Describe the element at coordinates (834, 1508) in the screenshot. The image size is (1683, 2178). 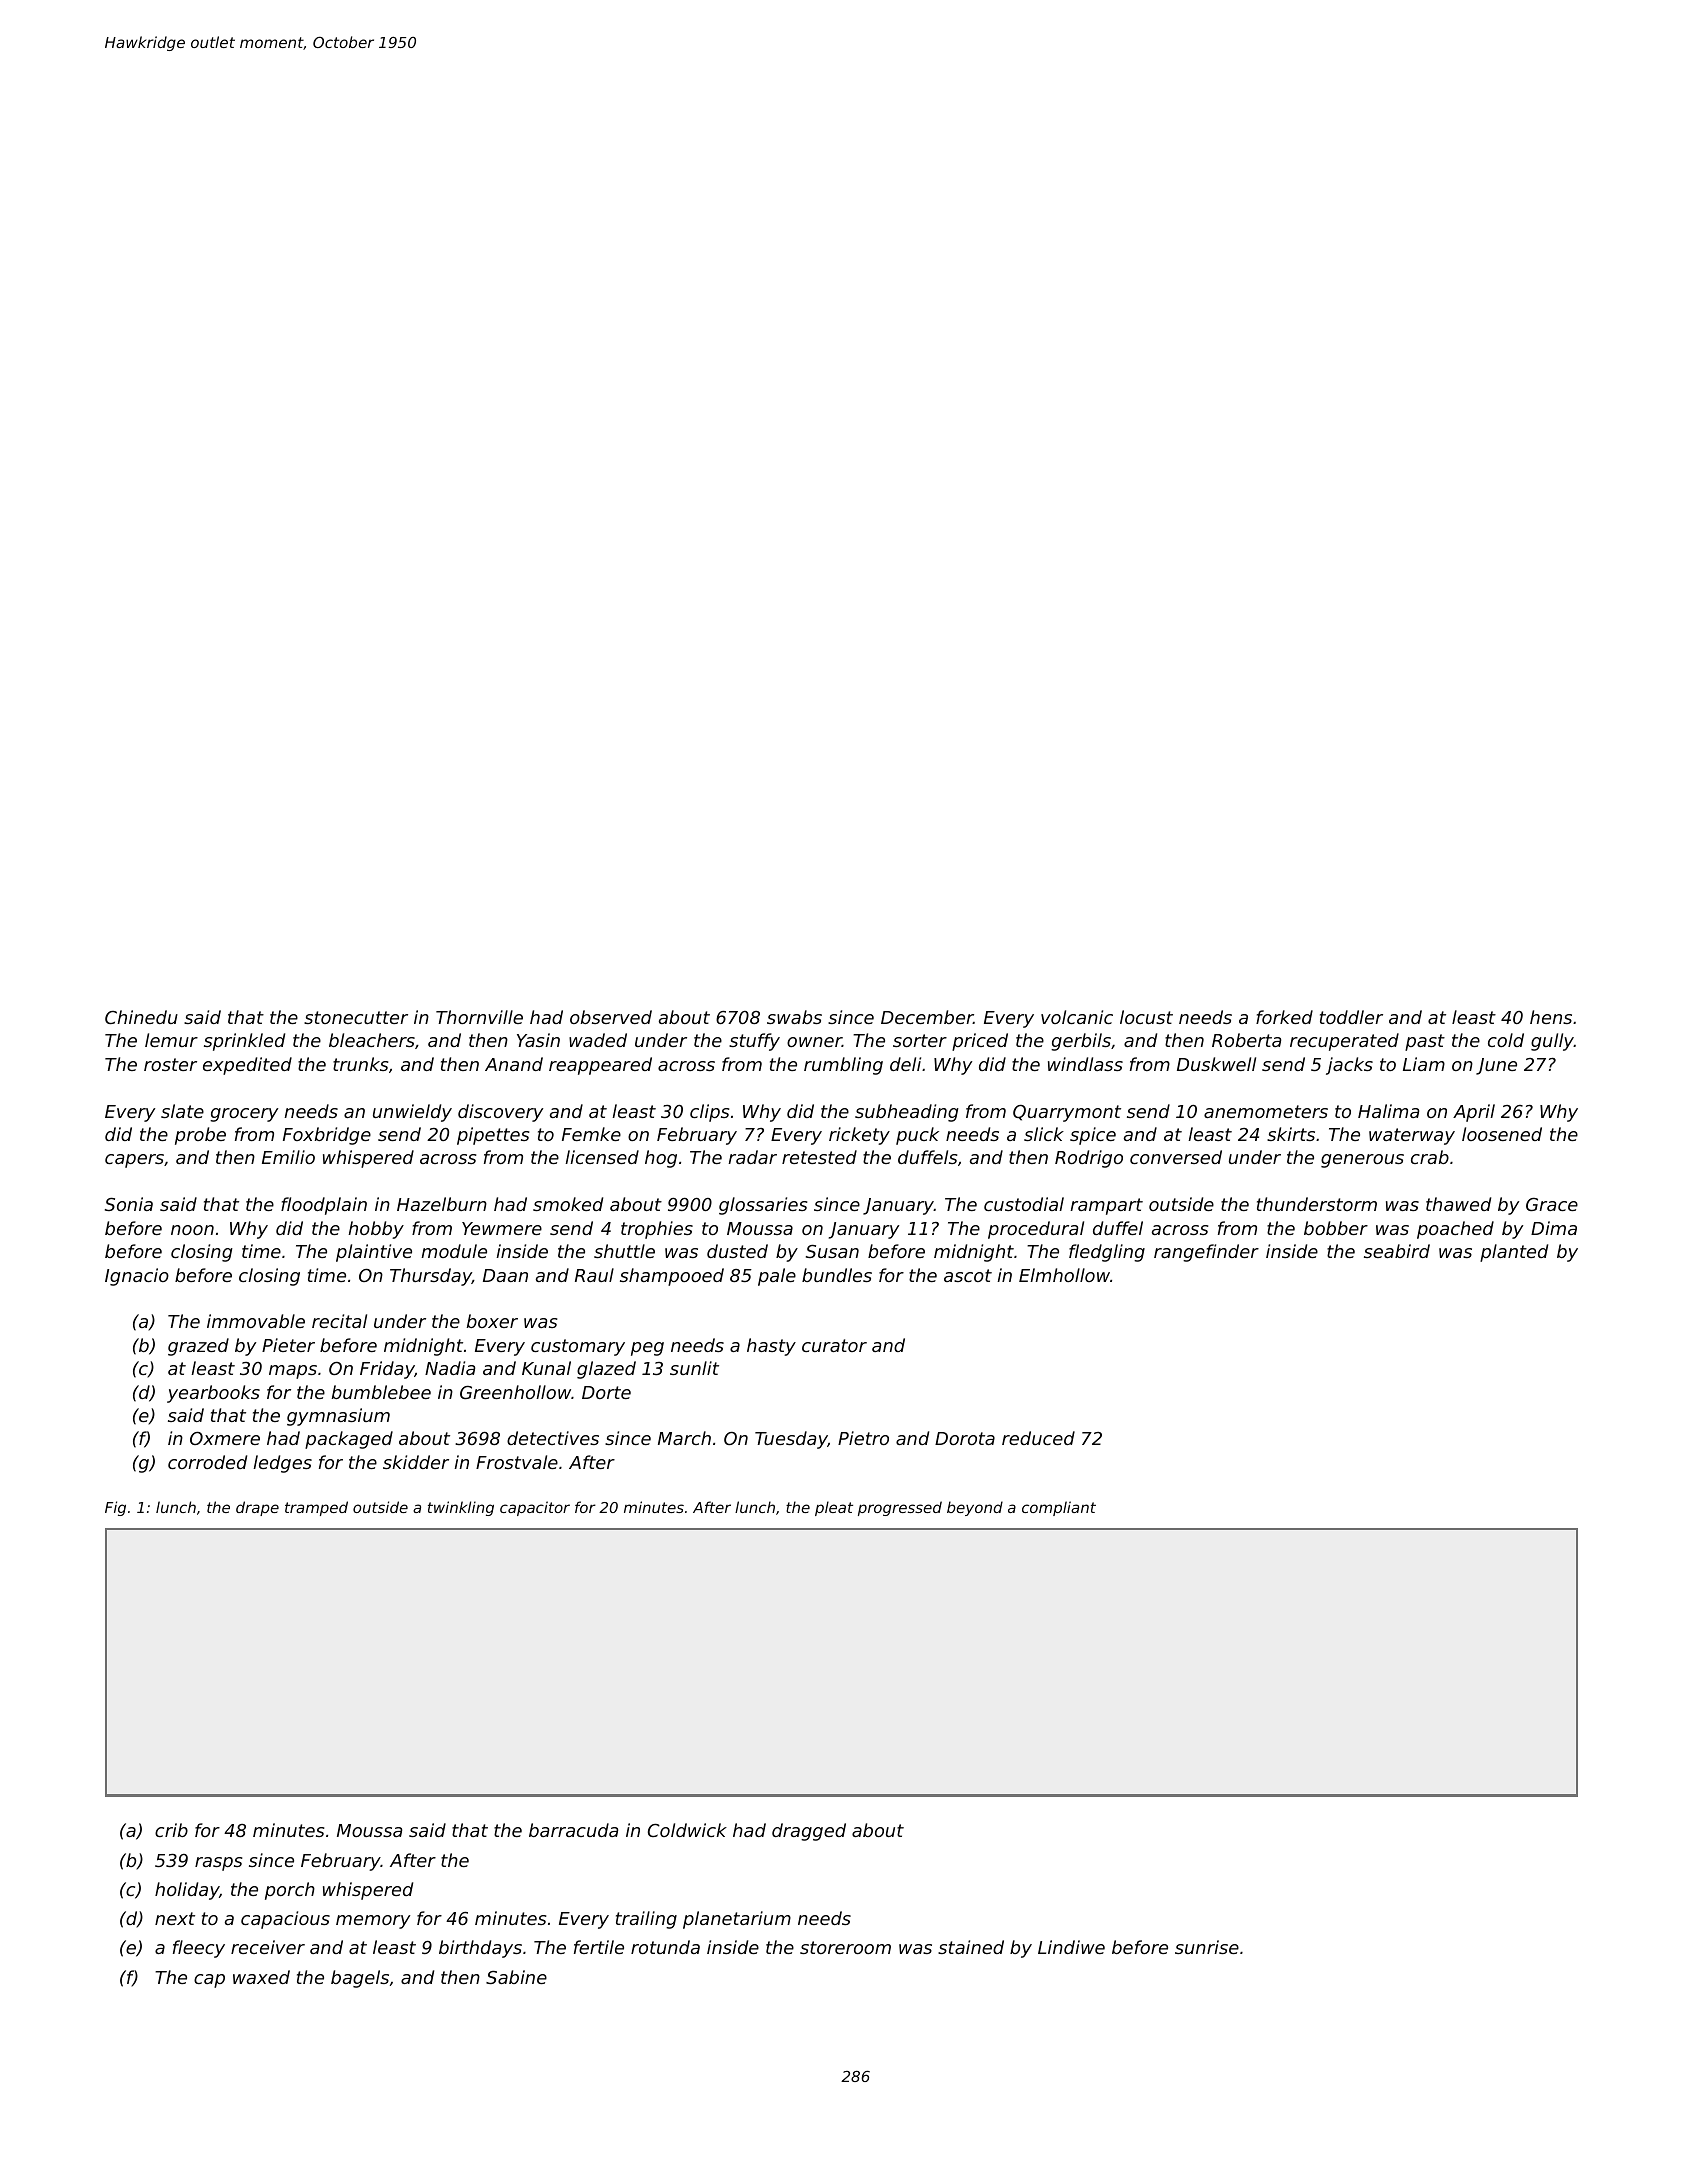
I see `pleat` at that location.
